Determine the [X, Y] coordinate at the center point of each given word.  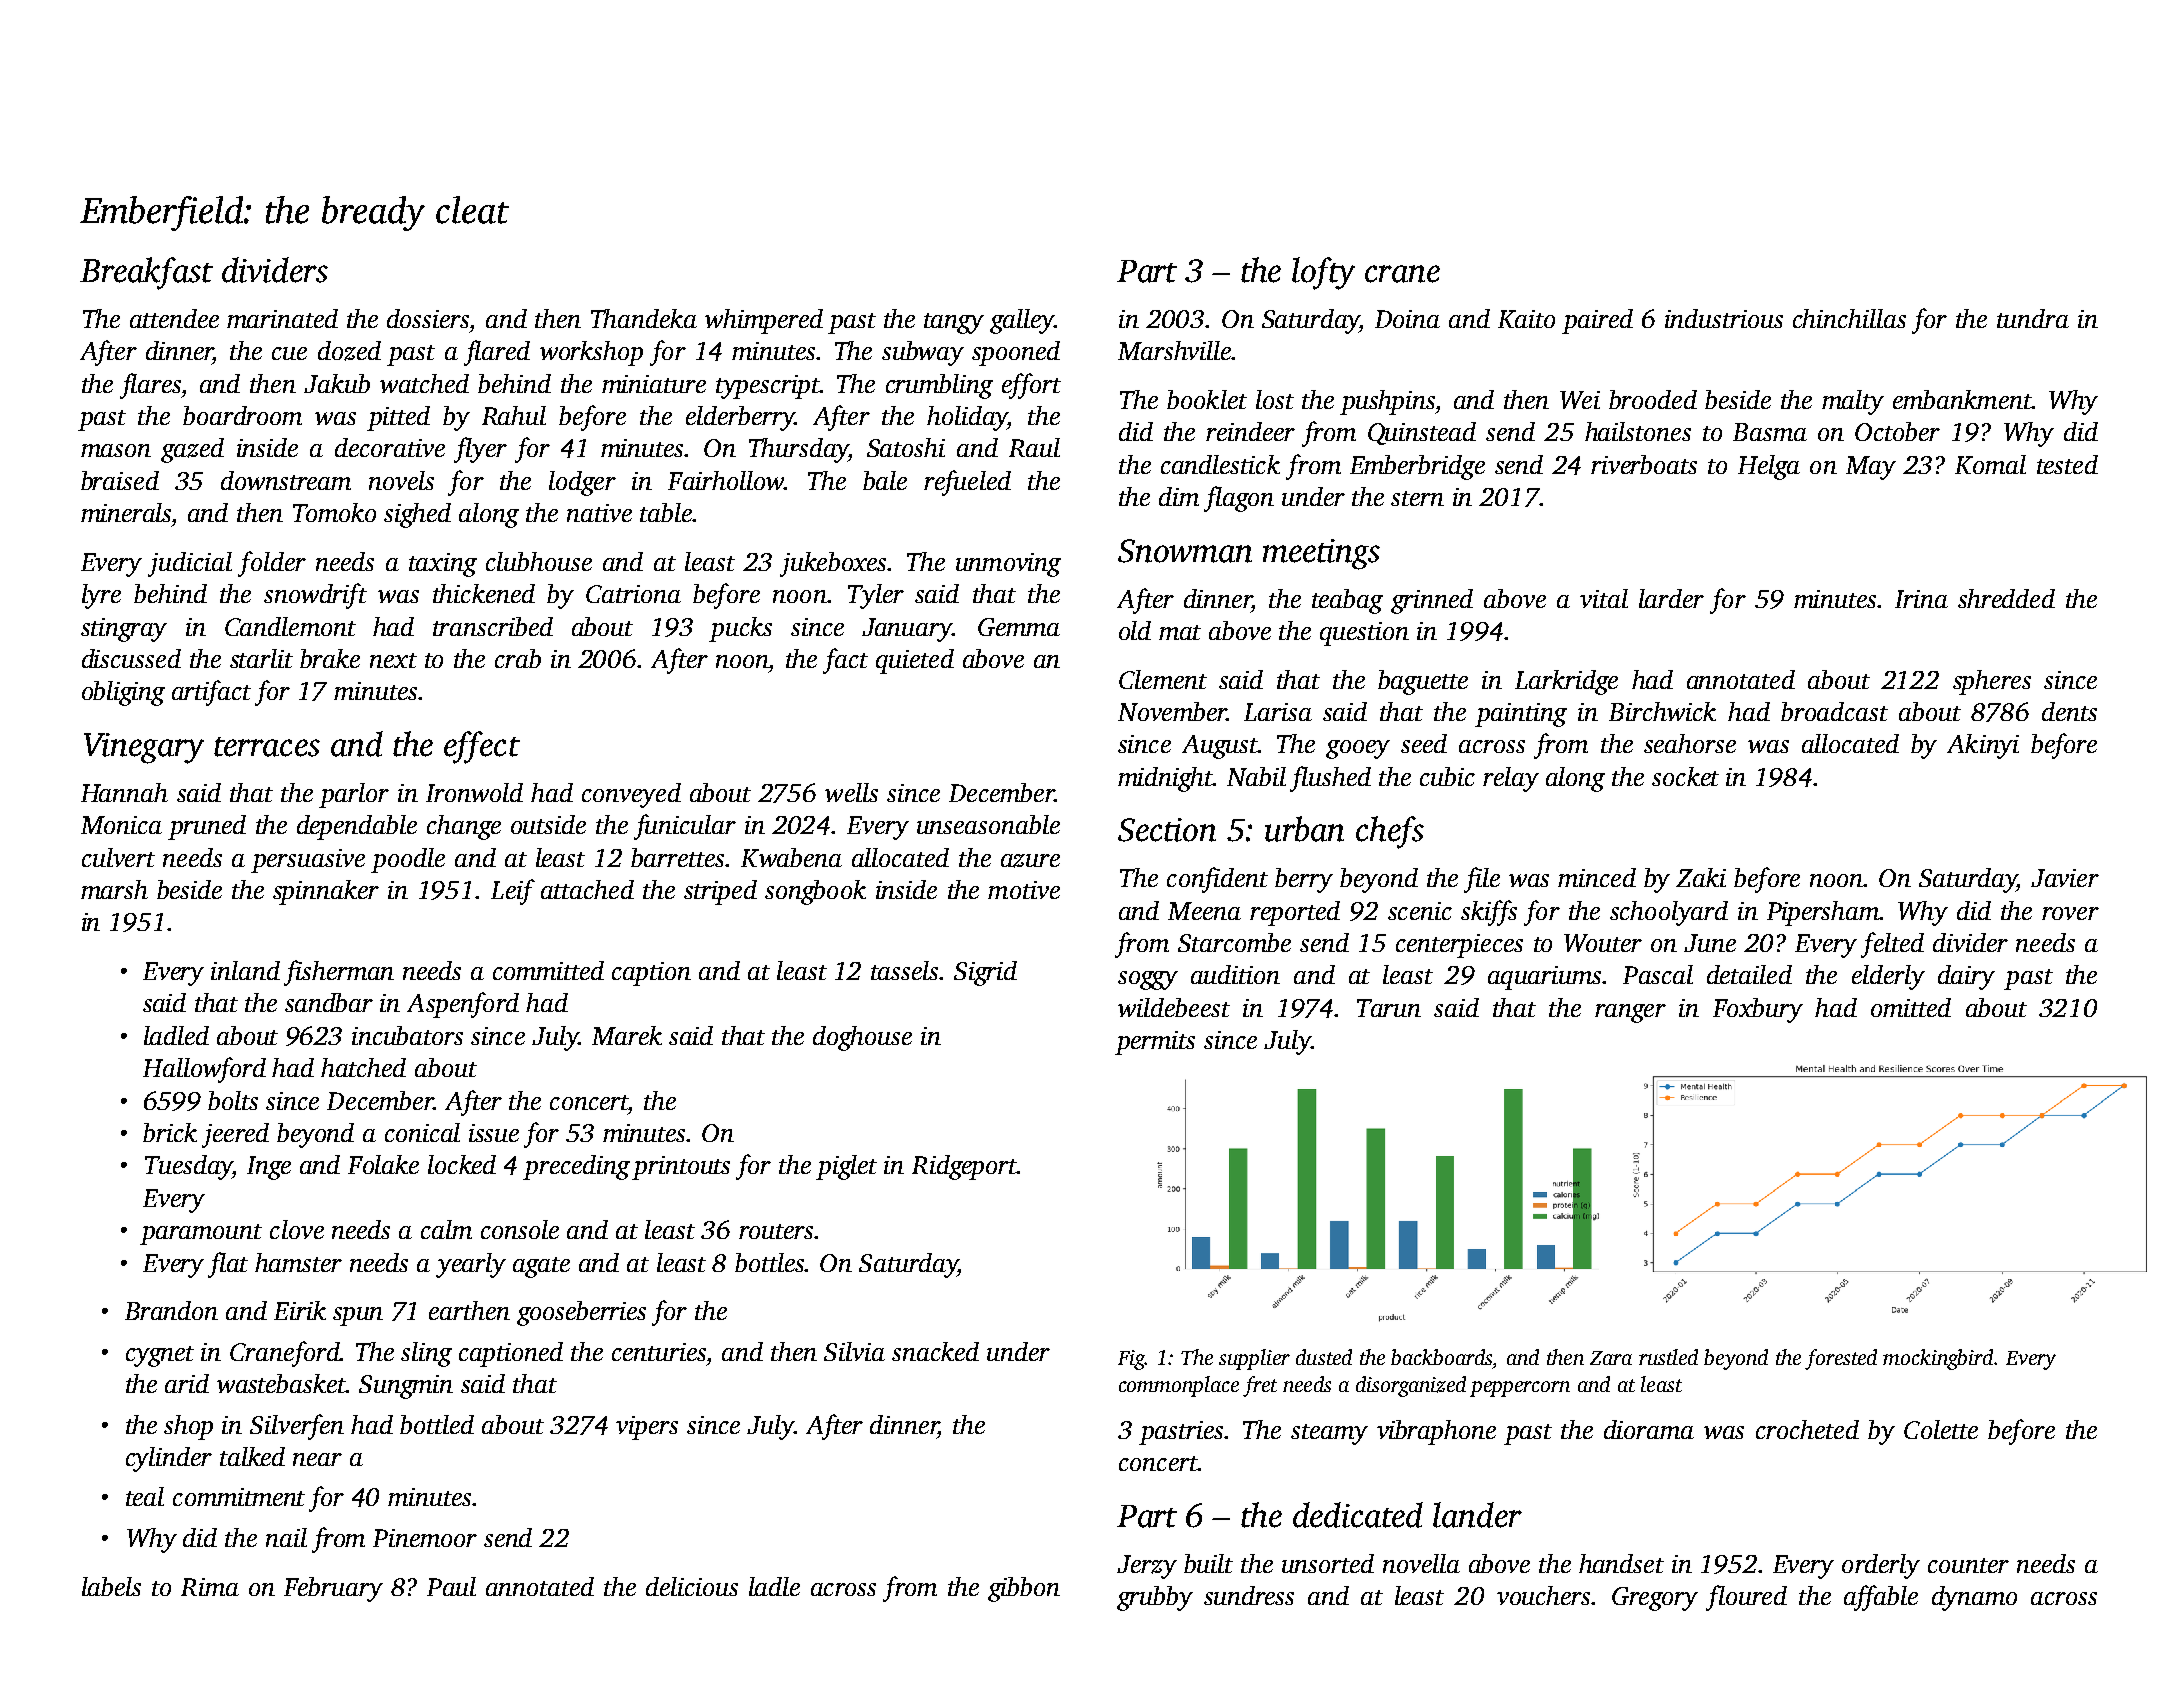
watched [424, 383]
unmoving [1008, 565]
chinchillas [1849, 318]
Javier [2065, 878]
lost [1275, 399]
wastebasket [281, 1383]
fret [1260, 1386]
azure [1030, 861]
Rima [210, 1587]
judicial [190, 564]
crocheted [1807, 1429]
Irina [1921, 599]
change [464, 827]
